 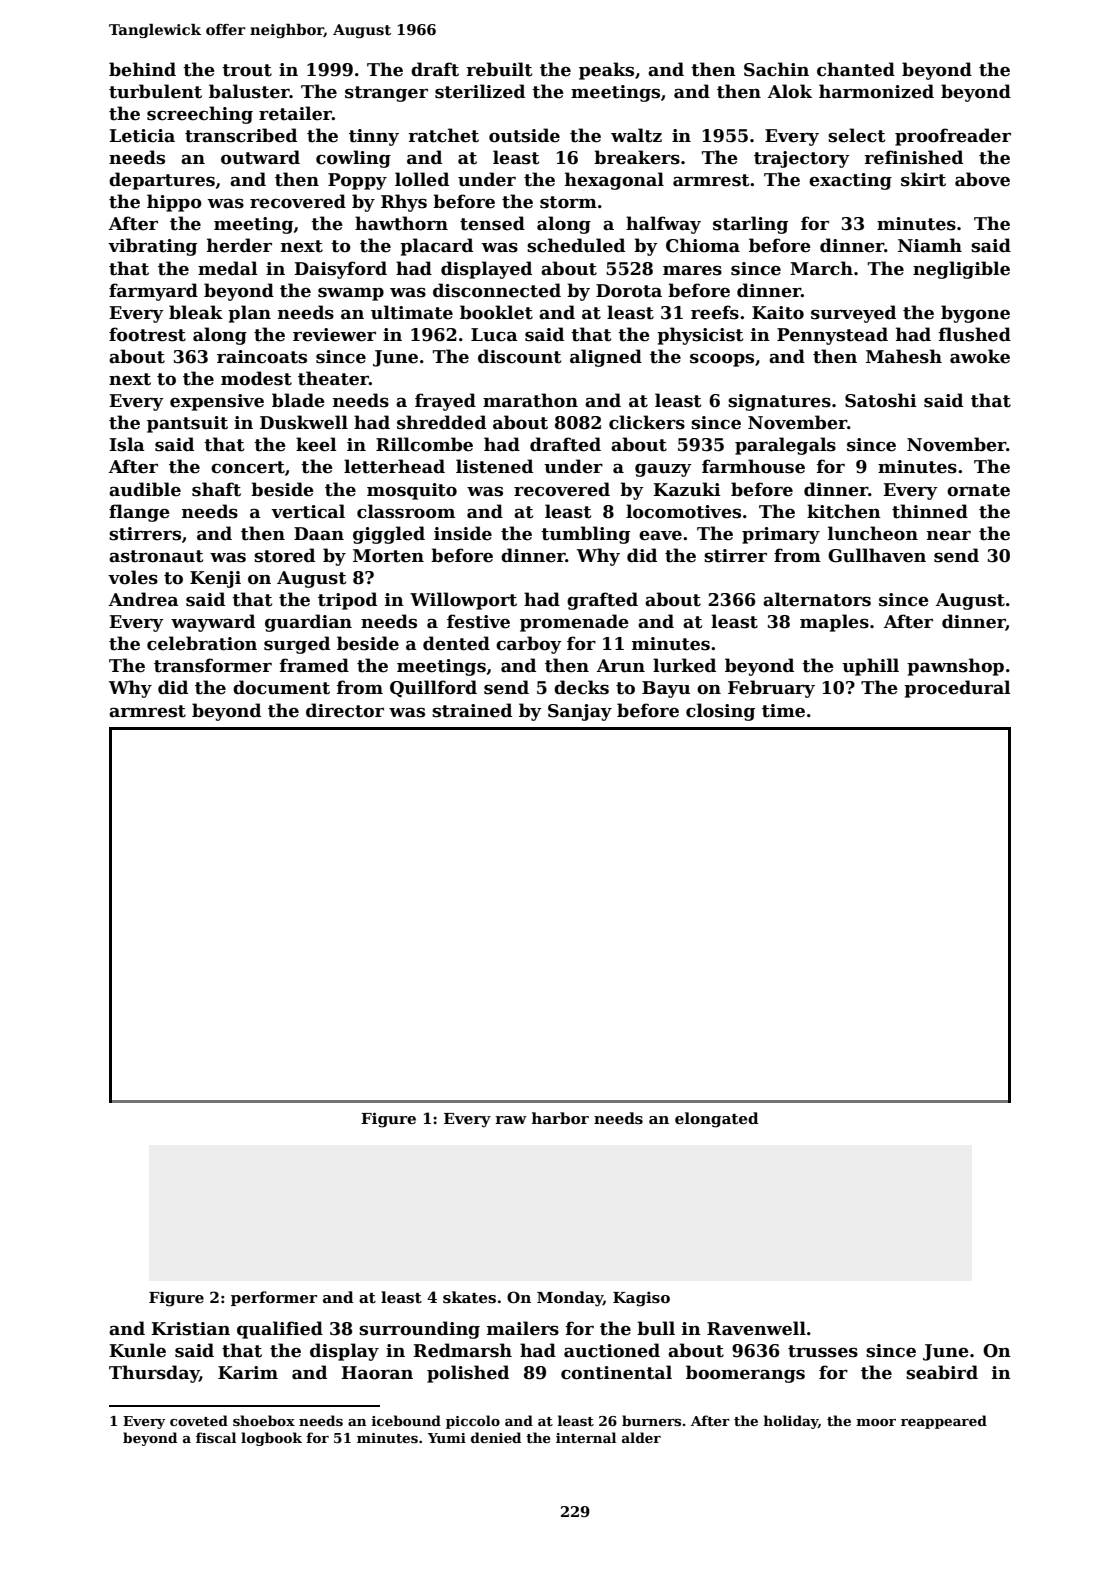 I want to click on closing, so click(x=720, y=712).
